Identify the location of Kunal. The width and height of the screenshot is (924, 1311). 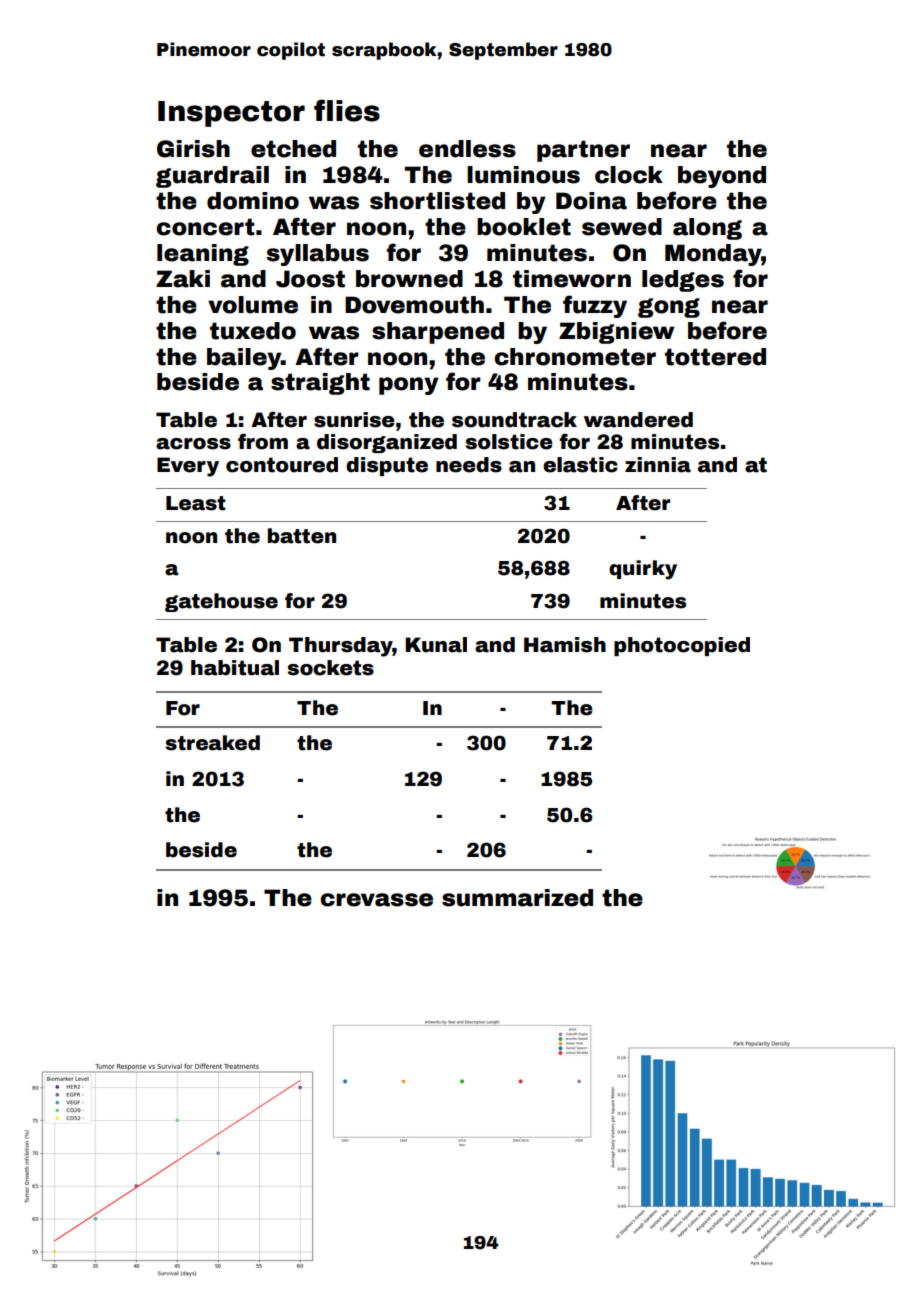
(436, 645).
